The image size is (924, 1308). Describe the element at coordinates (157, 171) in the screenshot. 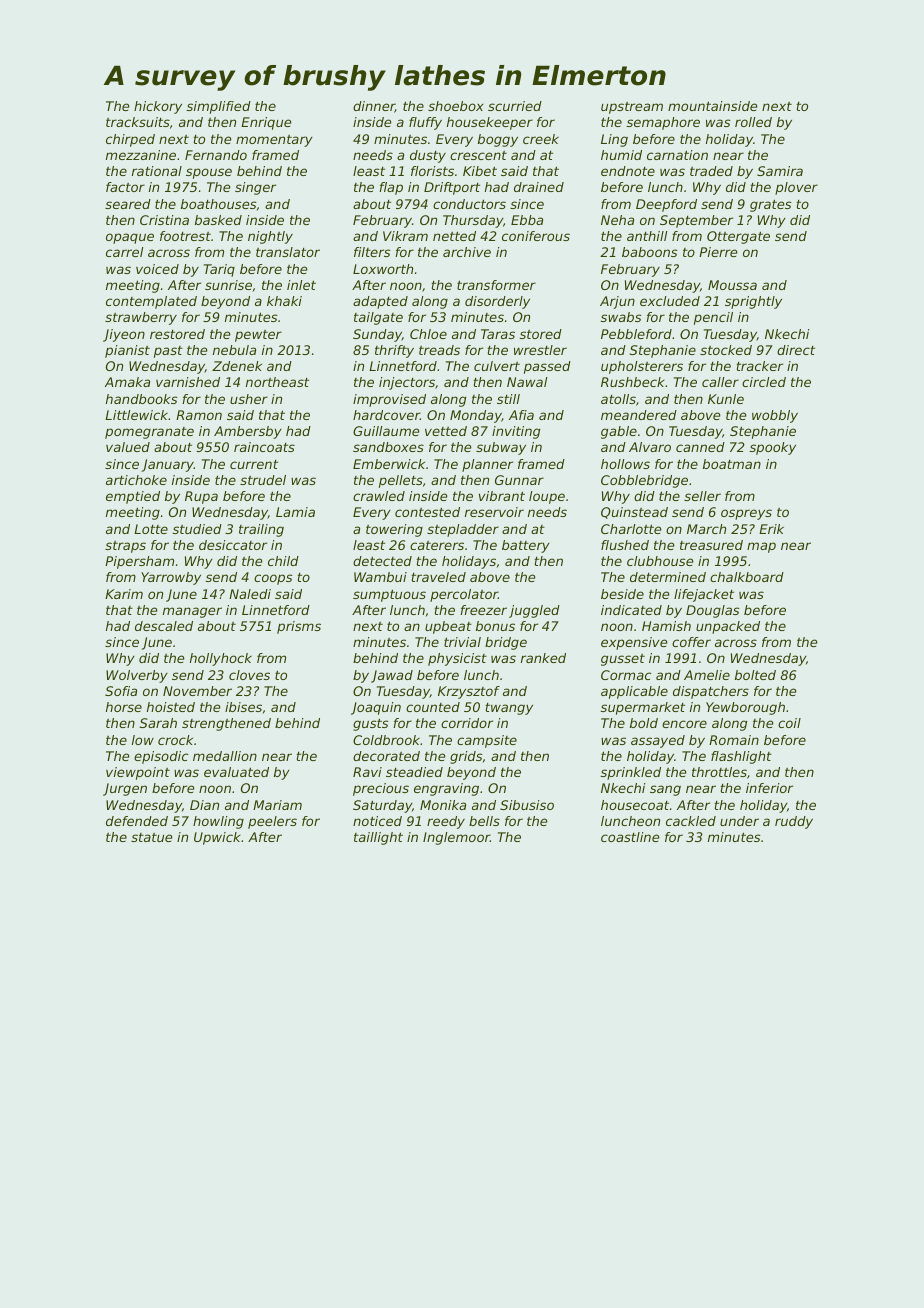

I see `rational` at that location.
